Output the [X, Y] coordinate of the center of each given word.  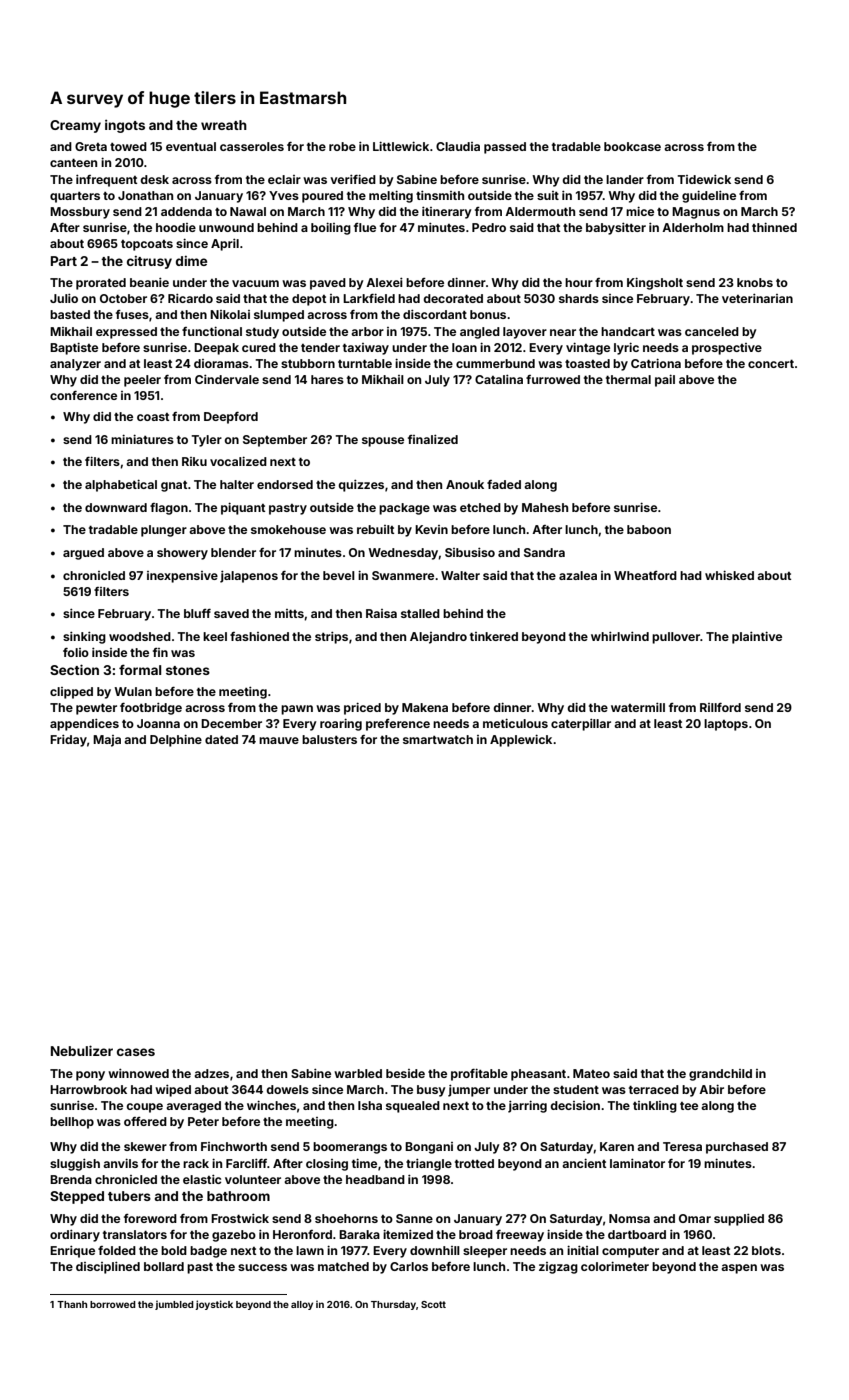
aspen [739, 1269]
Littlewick [401, 146]
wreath [224, 125]
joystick [214, 1305]
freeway [520, 1236]
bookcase [632, 146]
